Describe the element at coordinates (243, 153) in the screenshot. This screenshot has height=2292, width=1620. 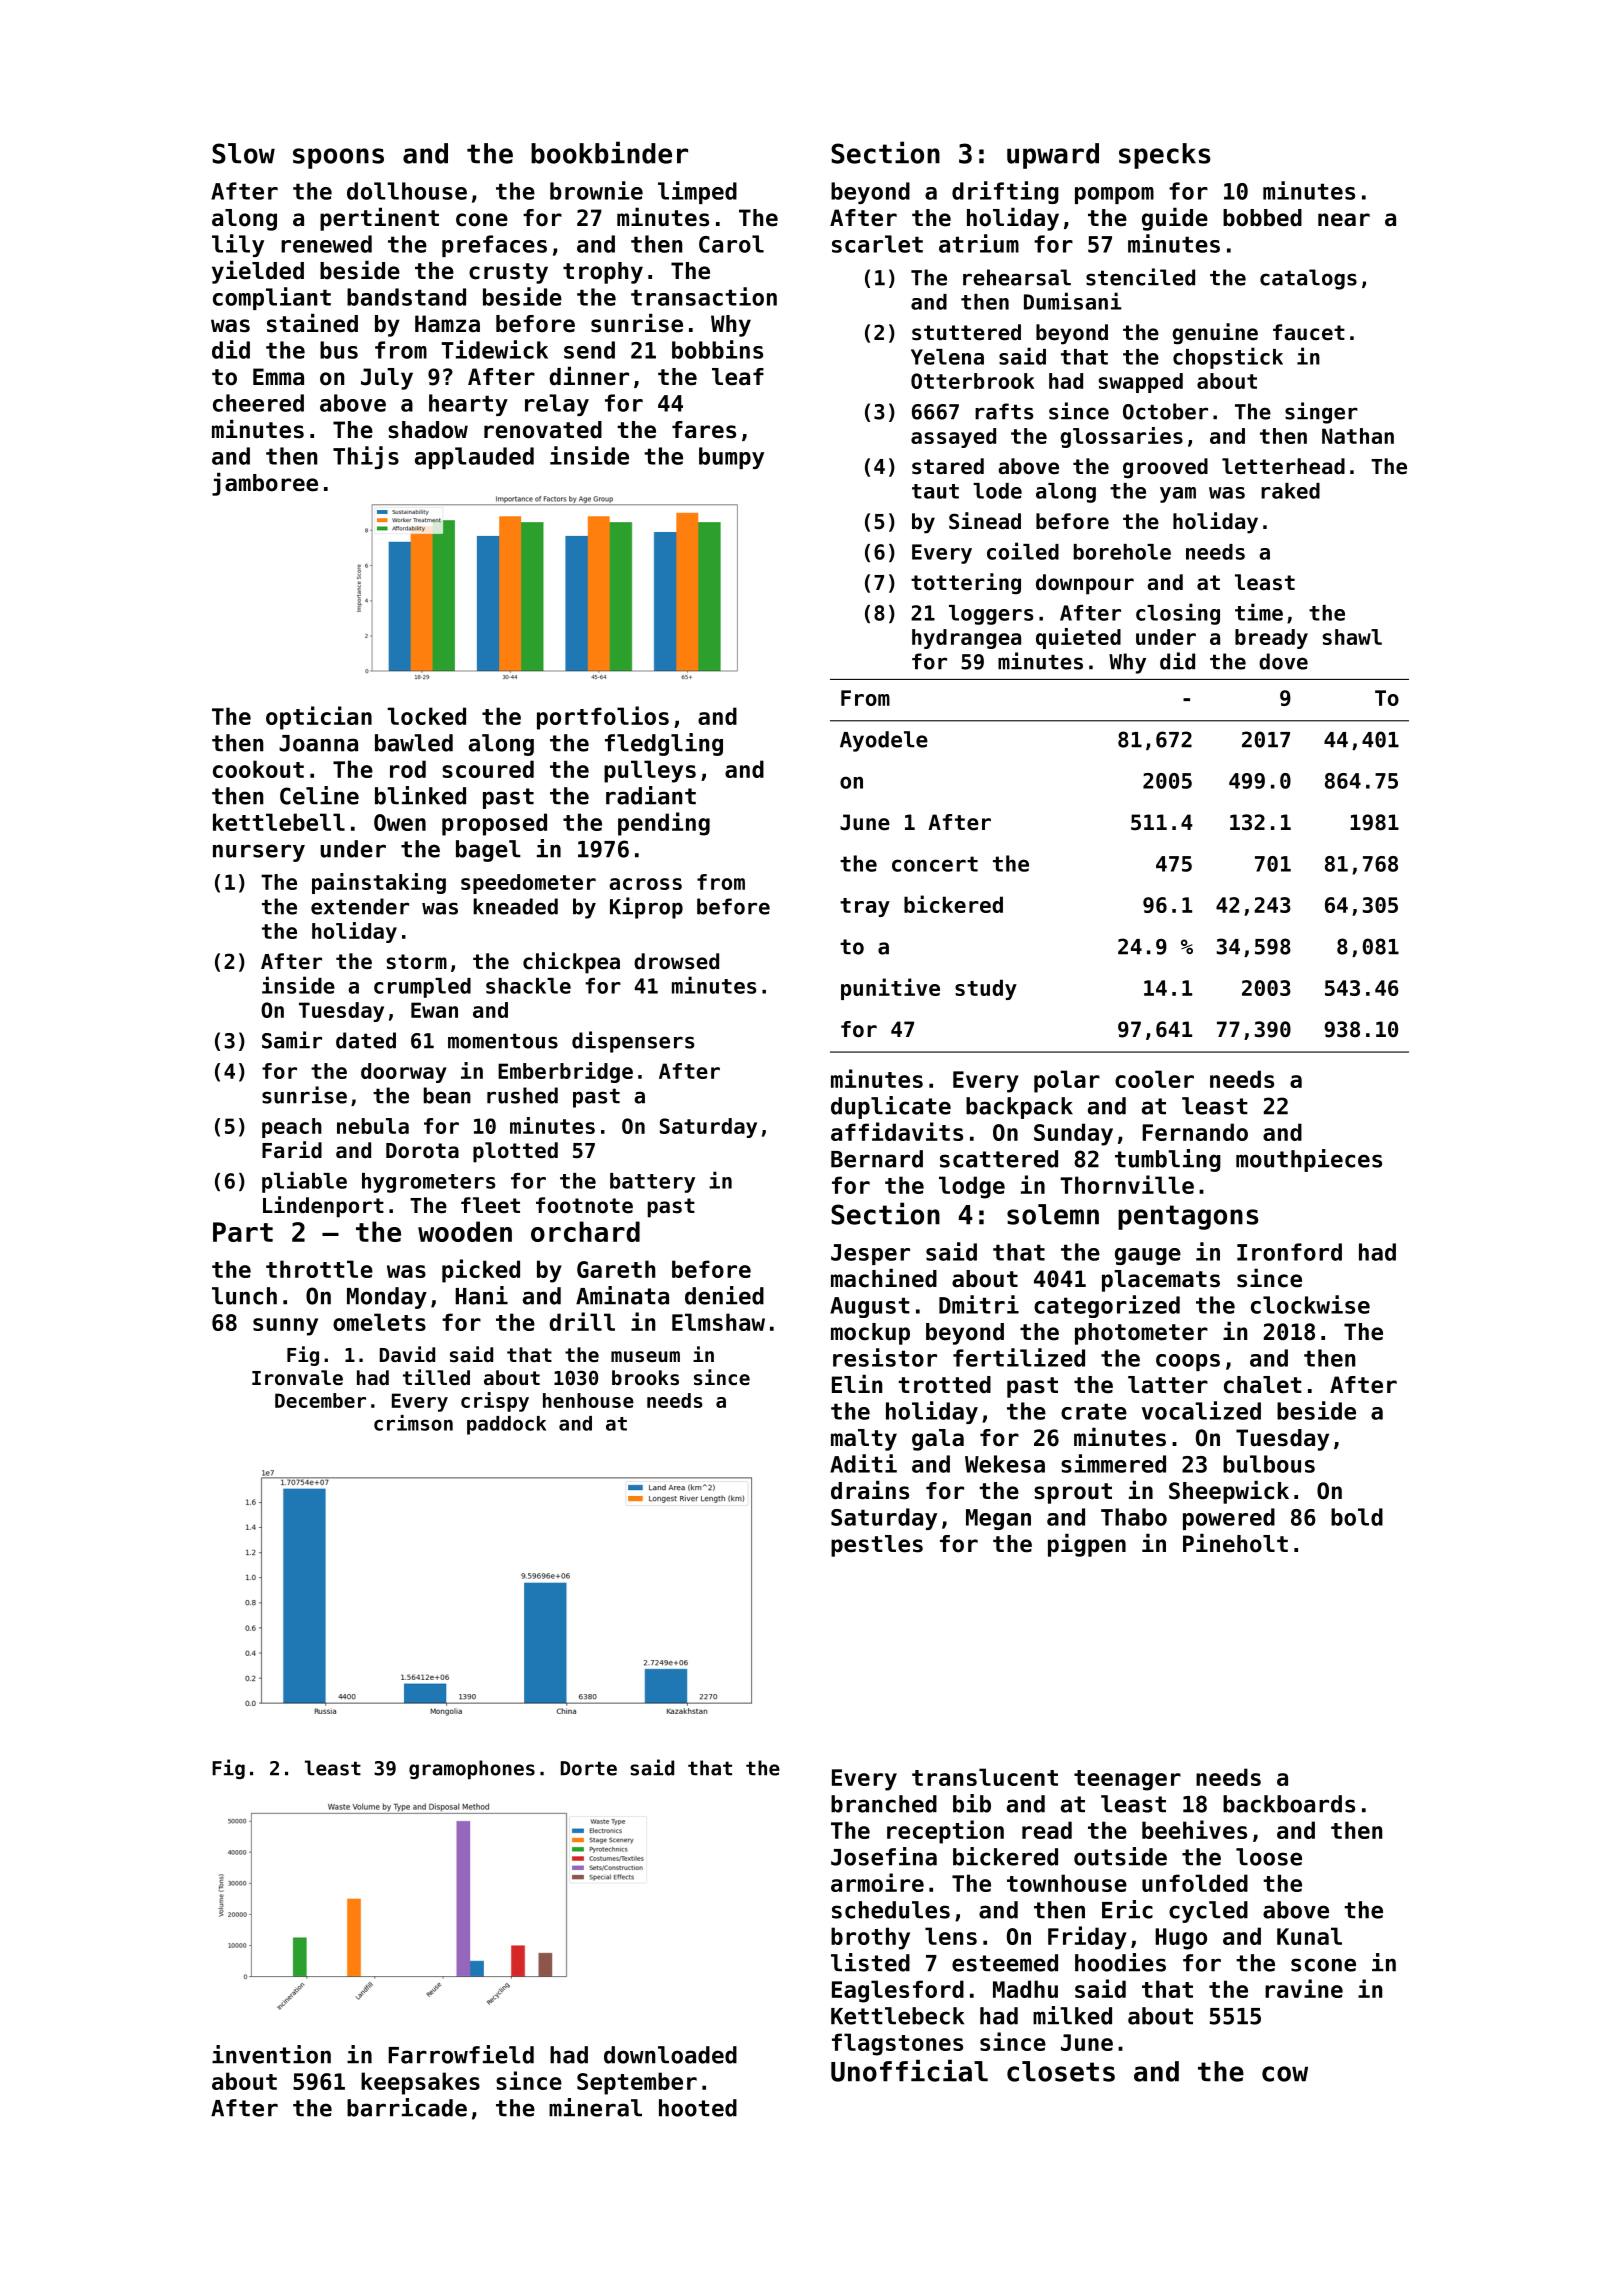
I see `Slow` at that location.
